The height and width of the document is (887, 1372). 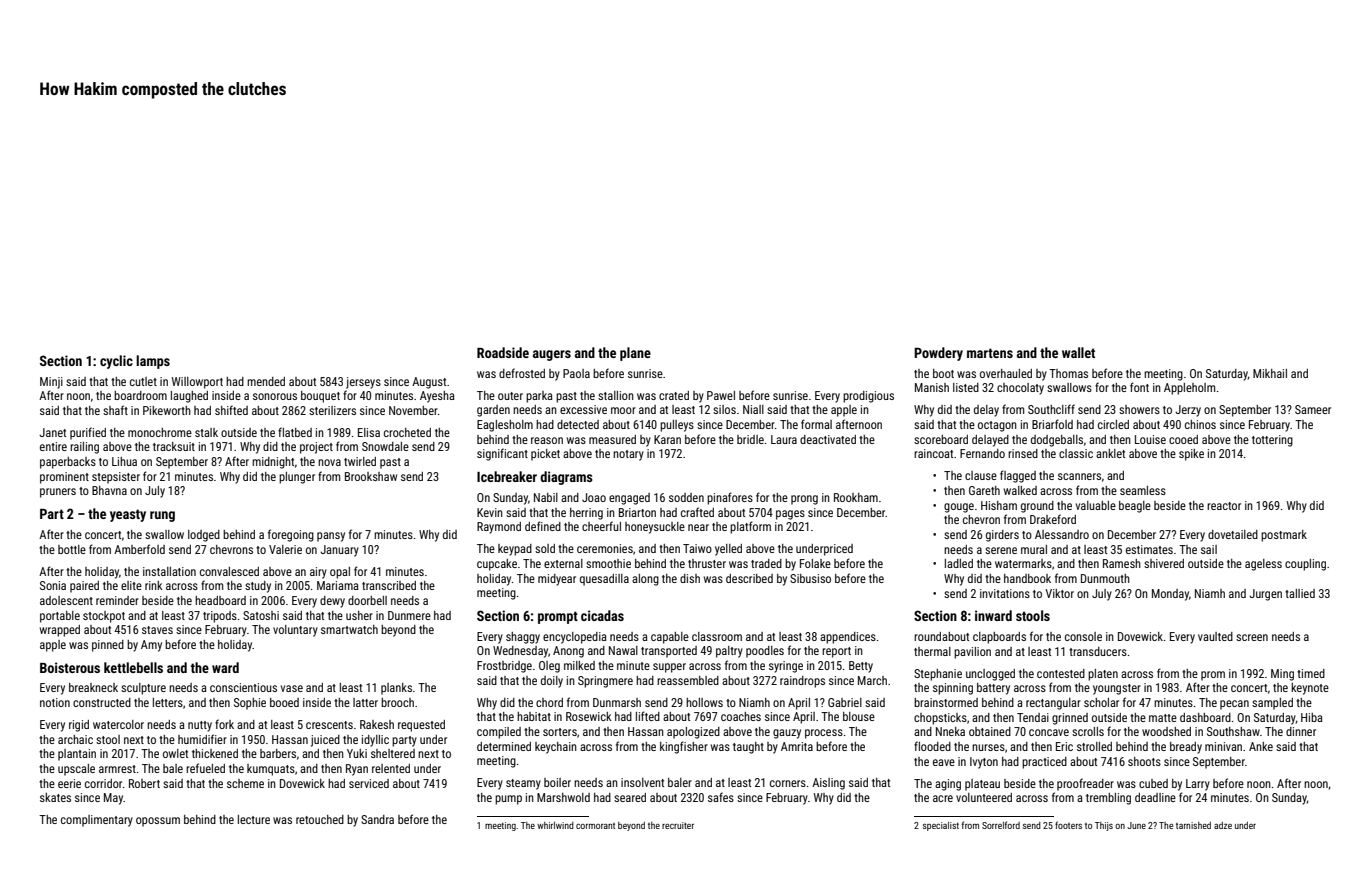 What do you see at coordinates (1233, 534) in the document?
I see `dovetailed` at bounding box center [1233, 534].
